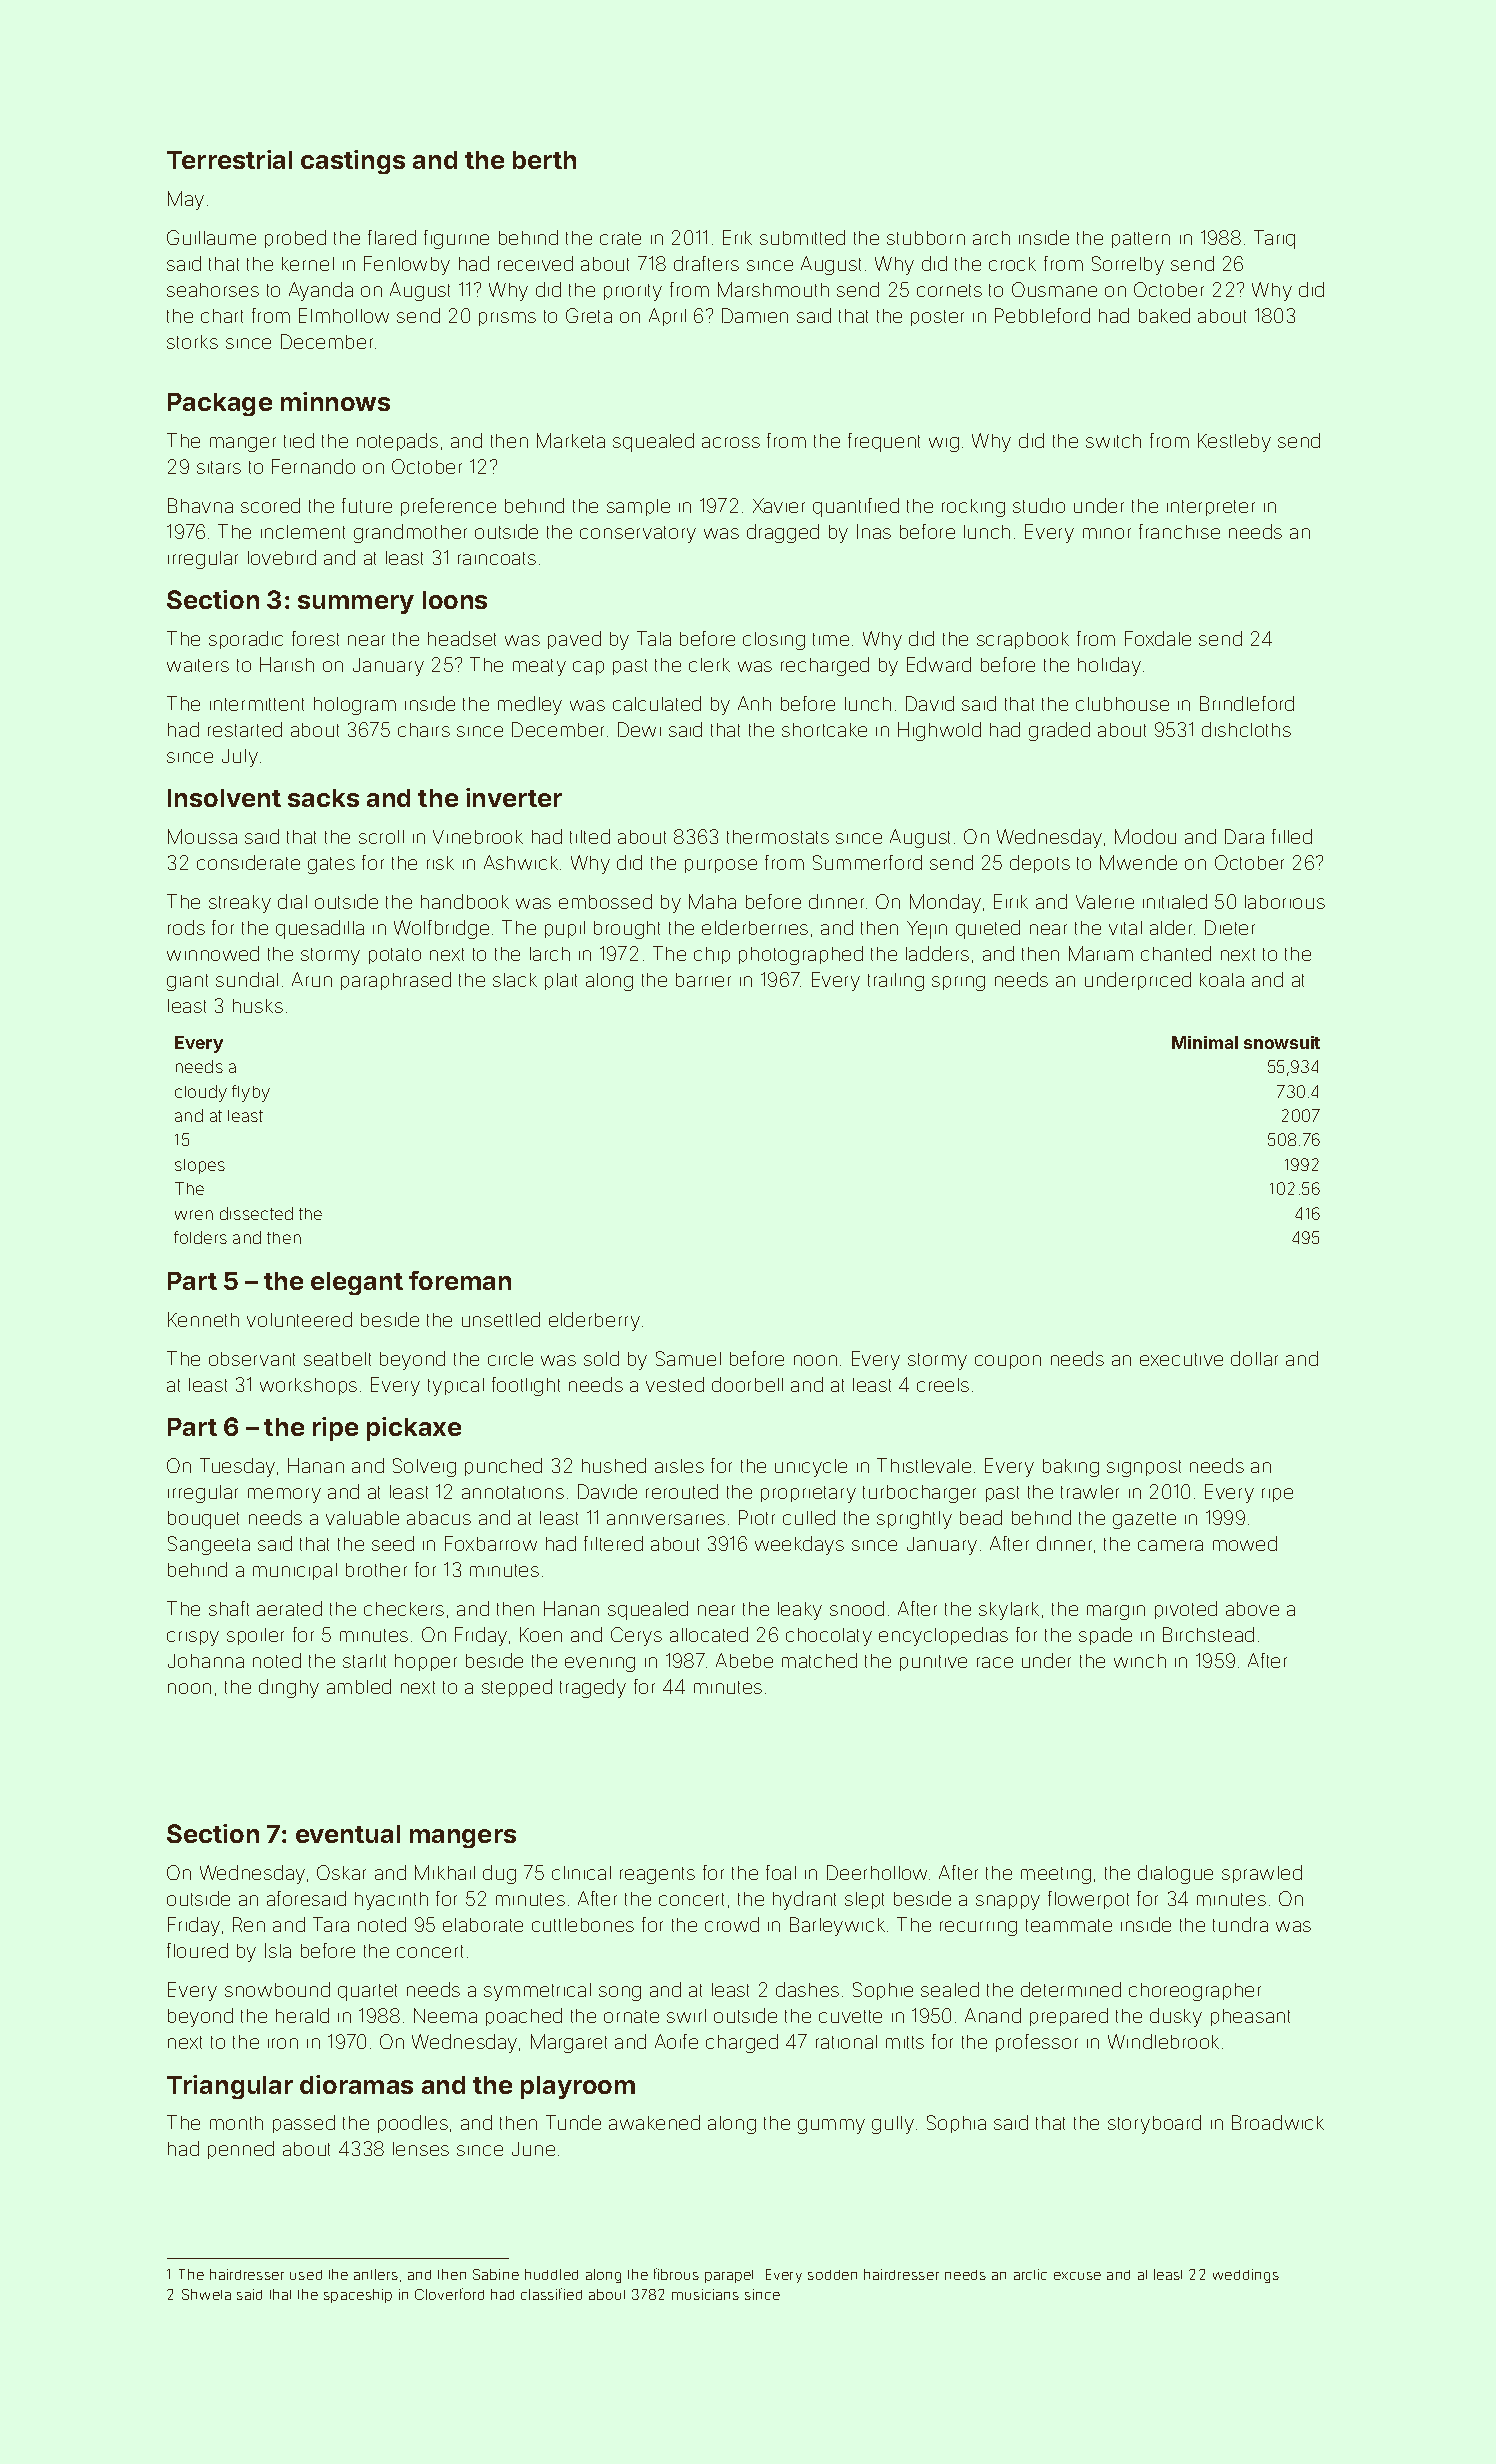 This document has width=1496, height=2464. I want to click on preference, so click(448, 507).
